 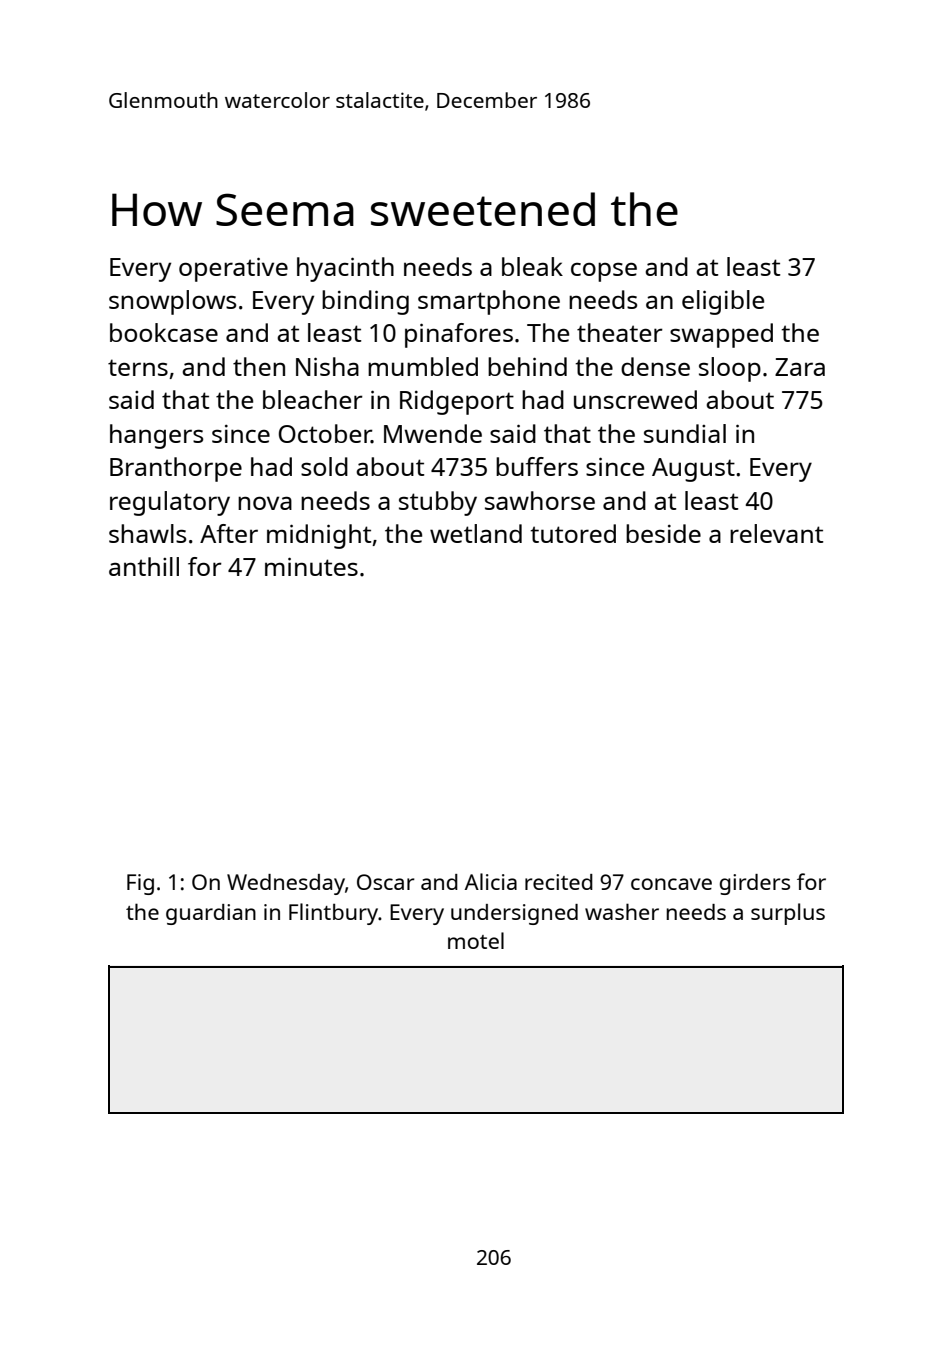 I want to click on beside, so click(x=663, y=533).
